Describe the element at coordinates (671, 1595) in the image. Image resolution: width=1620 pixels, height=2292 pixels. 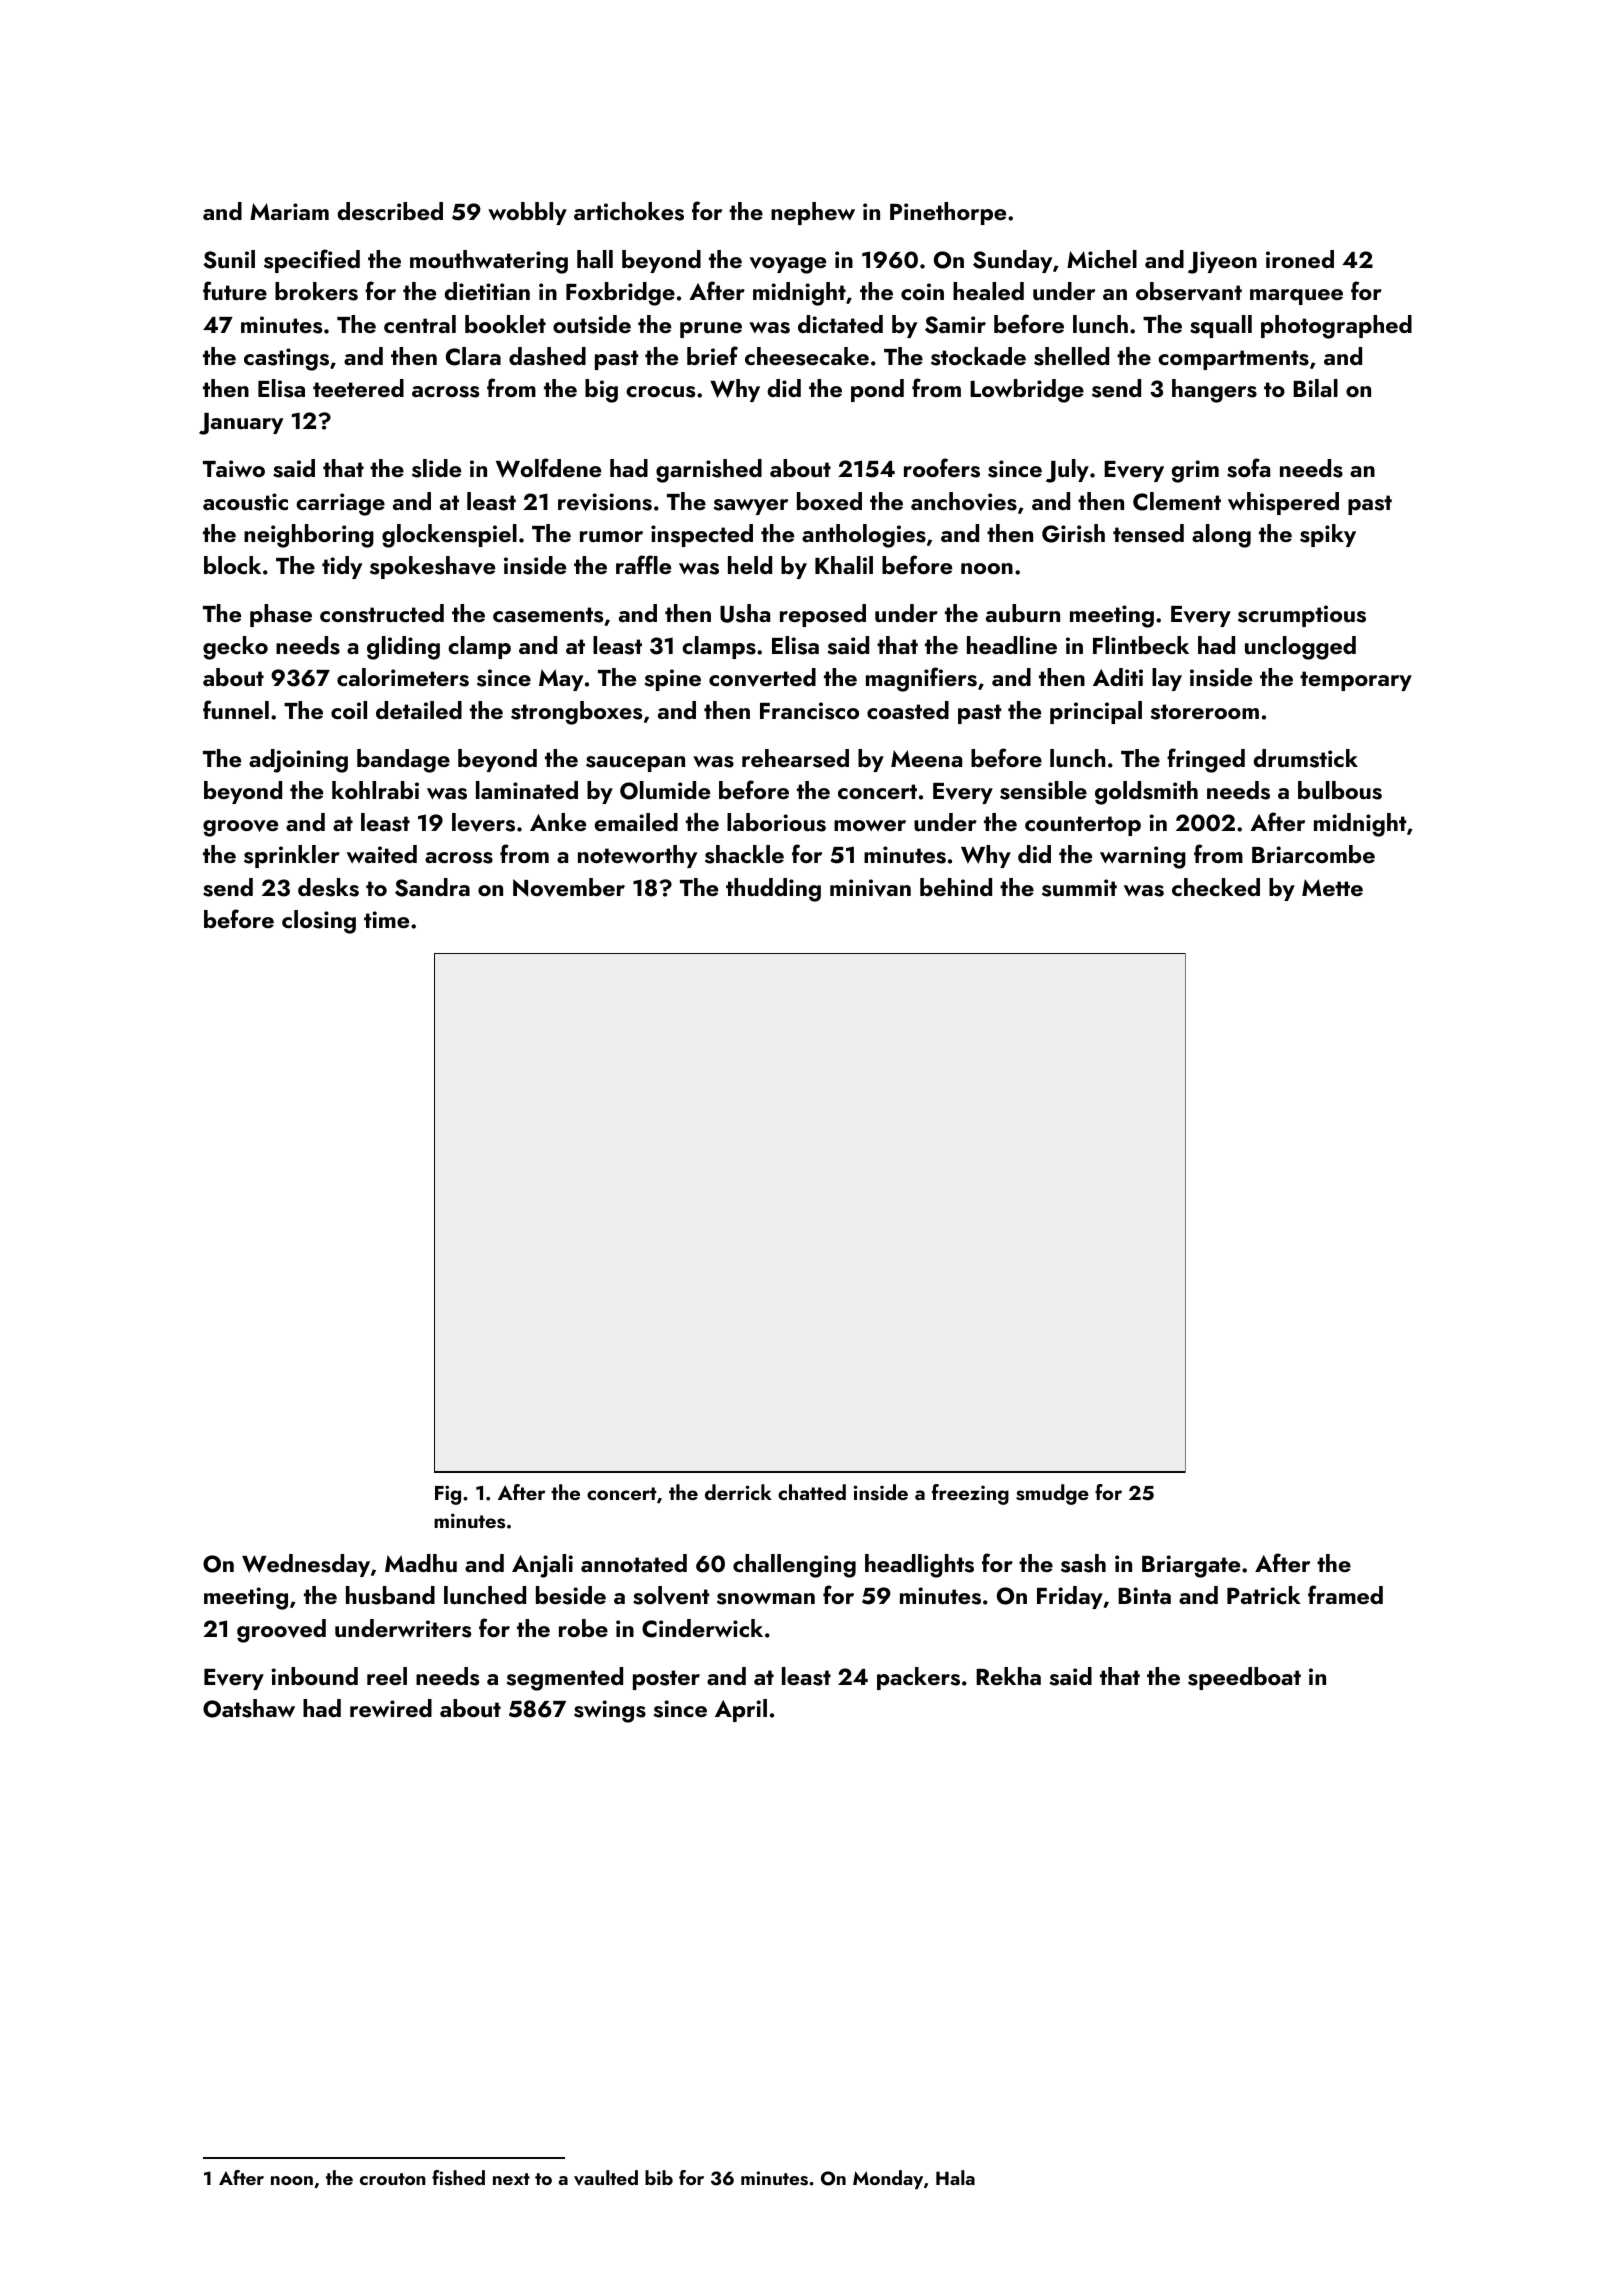
I see `solvent` at that location.
